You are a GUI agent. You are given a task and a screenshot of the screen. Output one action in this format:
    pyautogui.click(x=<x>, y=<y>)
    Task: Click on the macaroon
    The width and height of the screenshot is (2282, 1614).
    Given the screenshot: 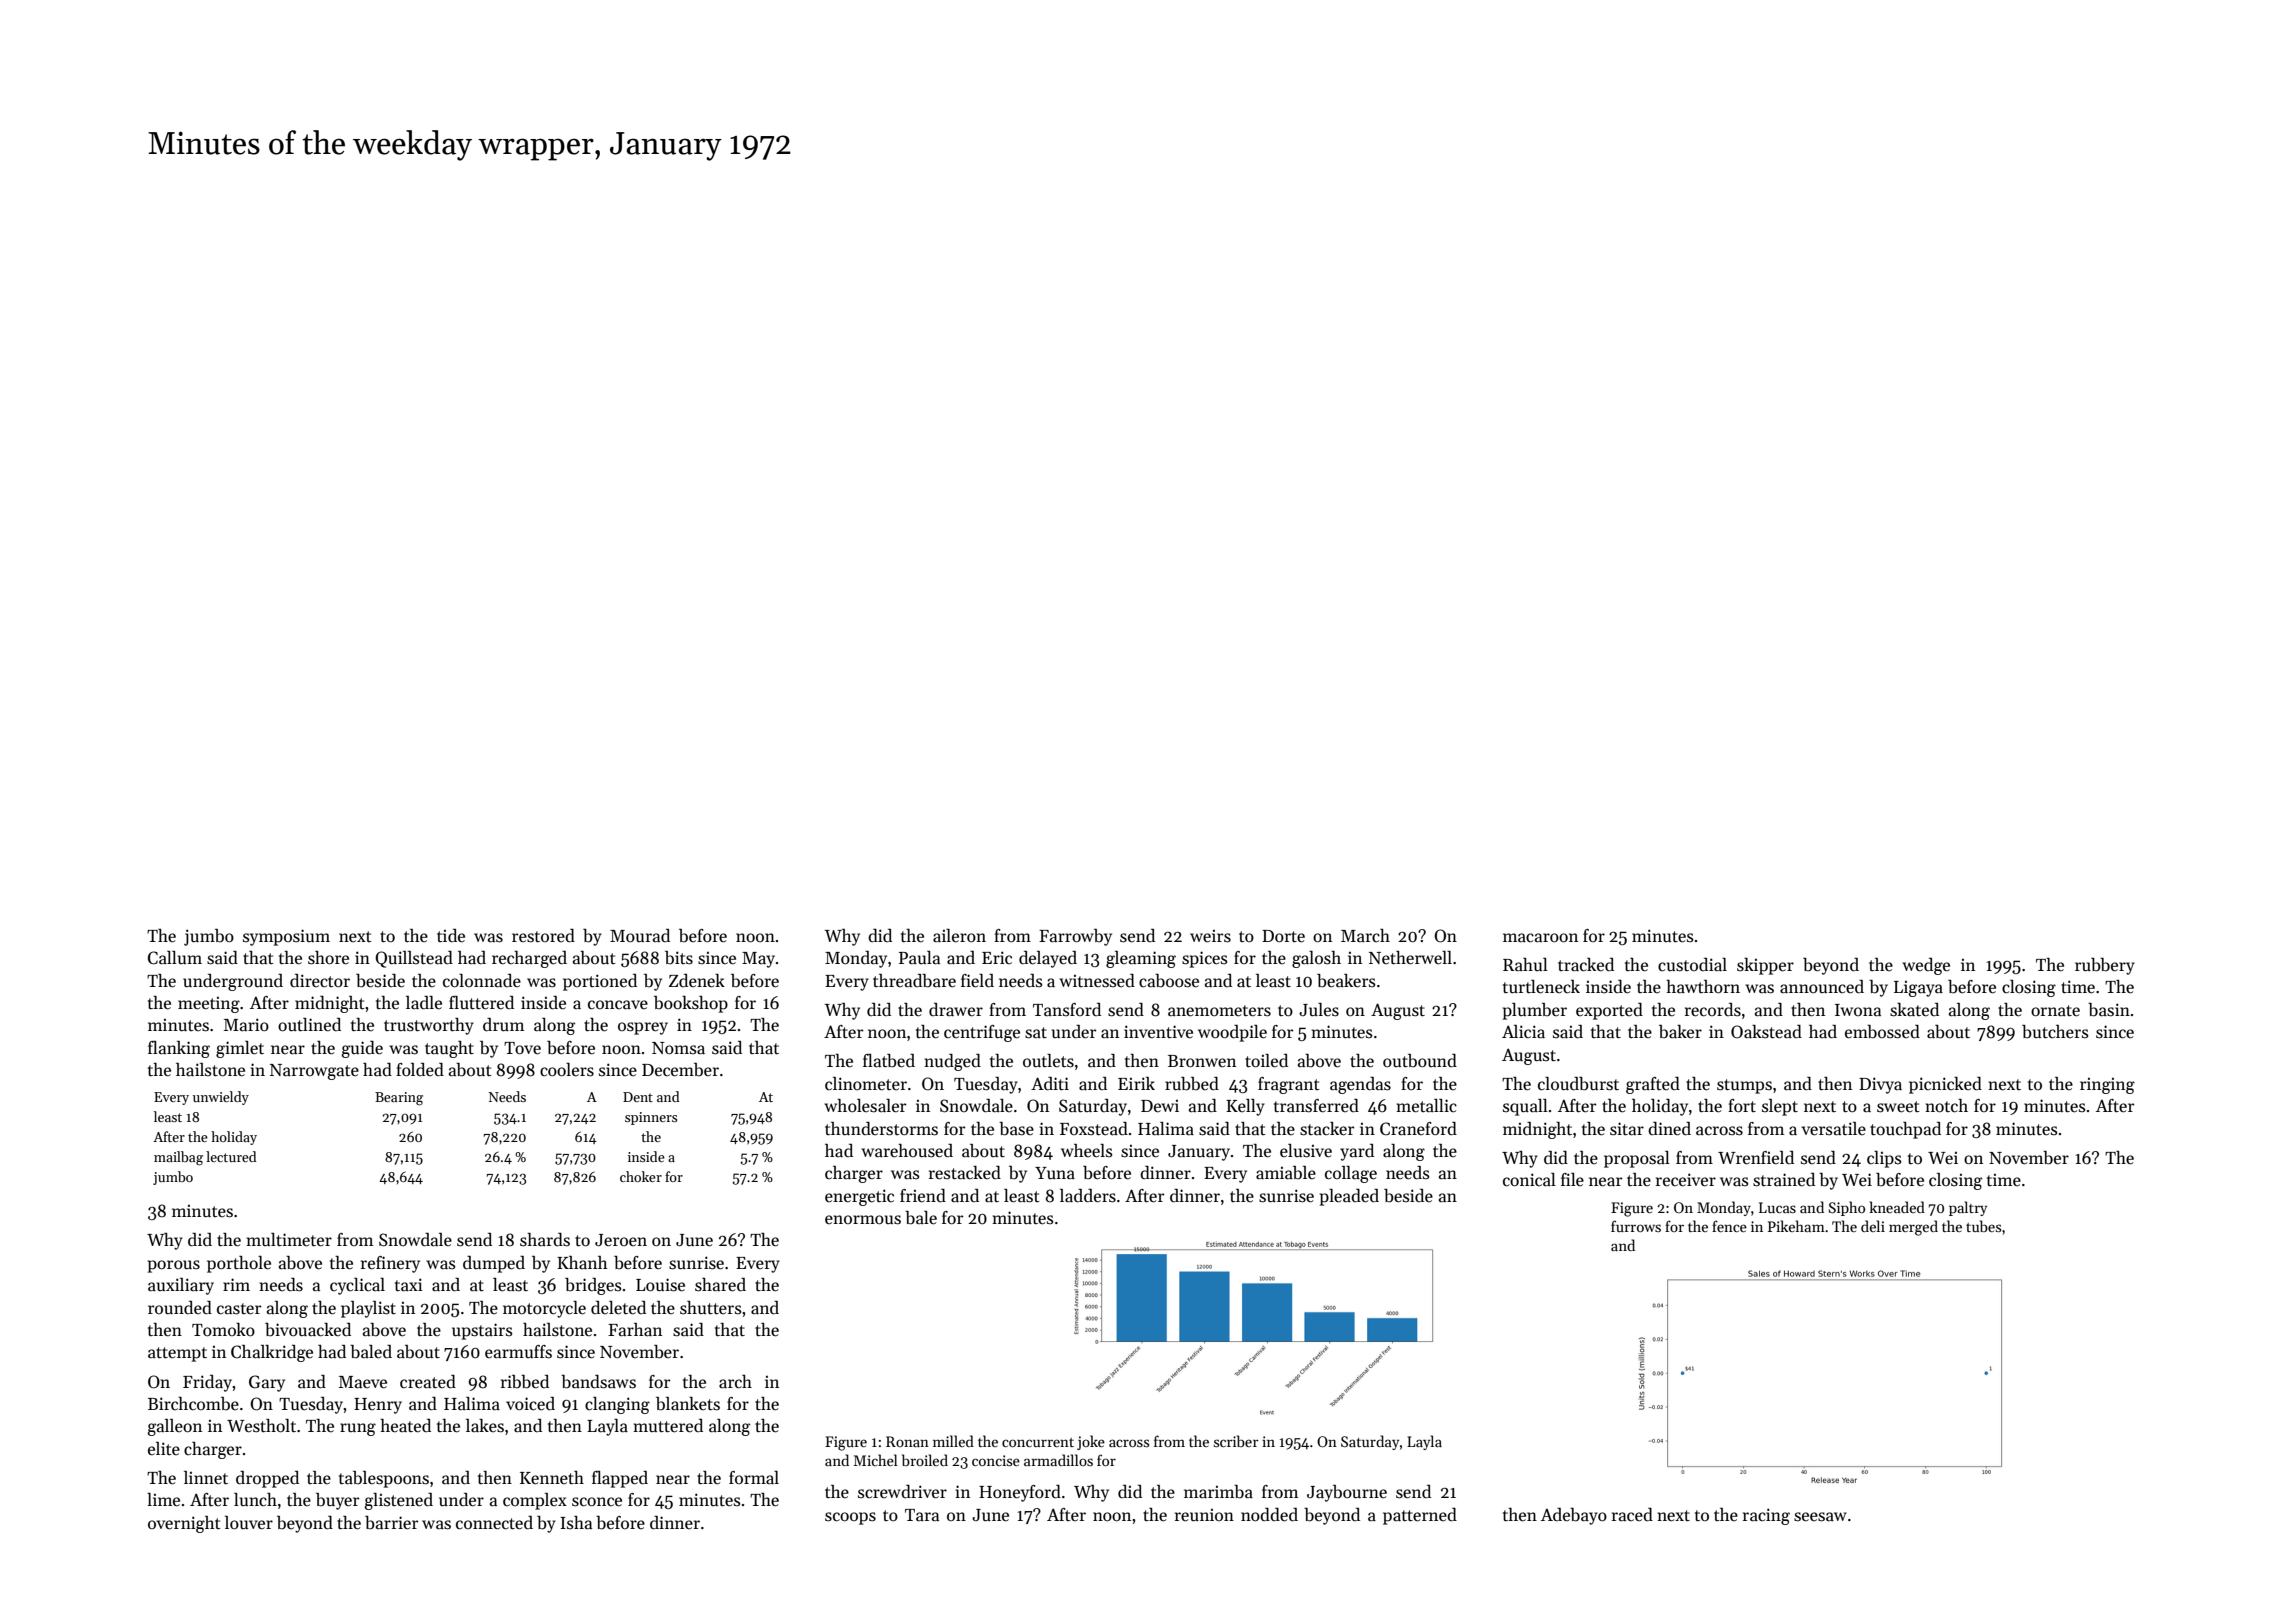 What is the action you would take?
    pyautogui.click(x=1540, y=938)
